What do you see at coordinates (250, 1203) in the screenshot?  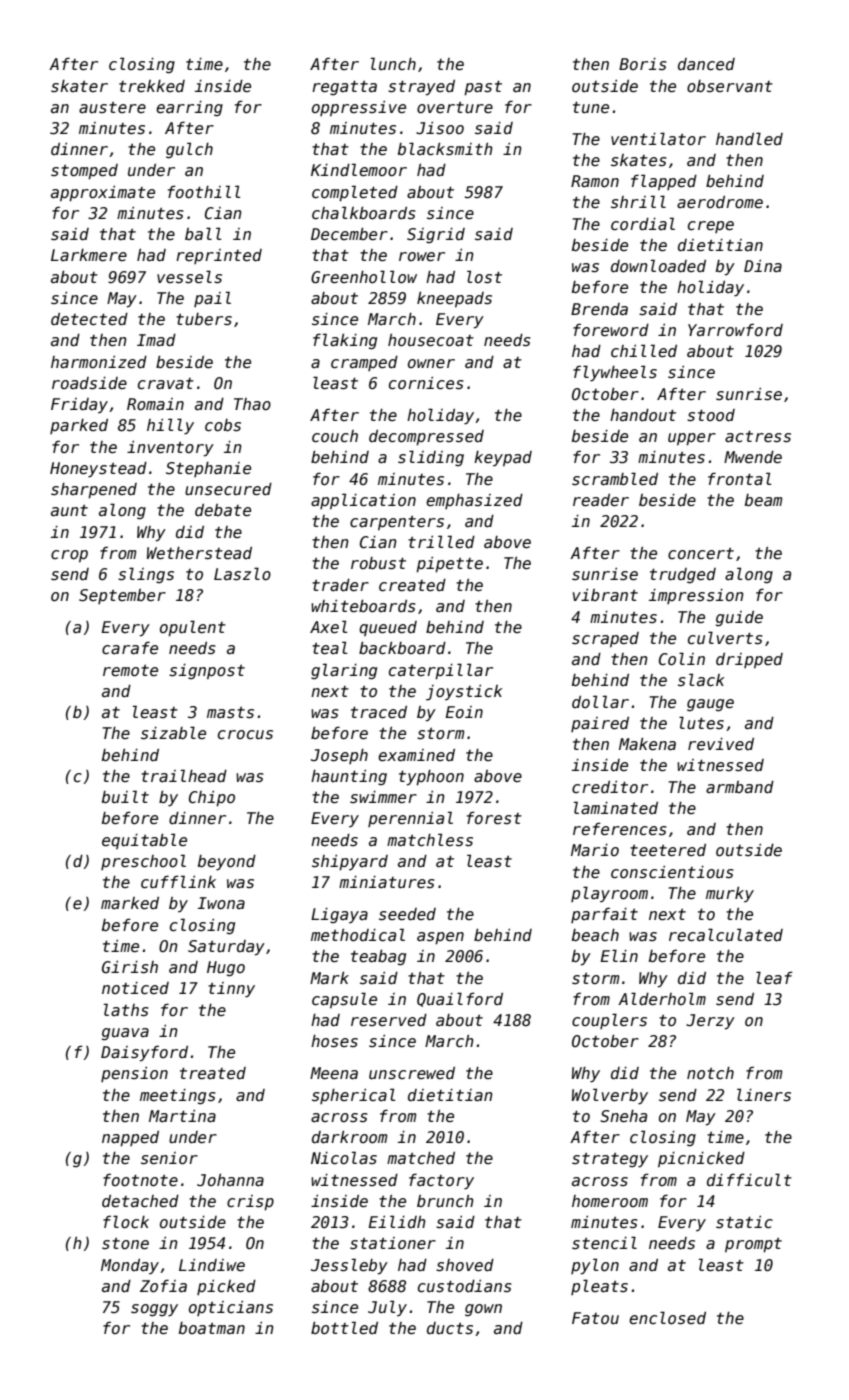 I see `crisp` at bounding box center [250, 1203].
